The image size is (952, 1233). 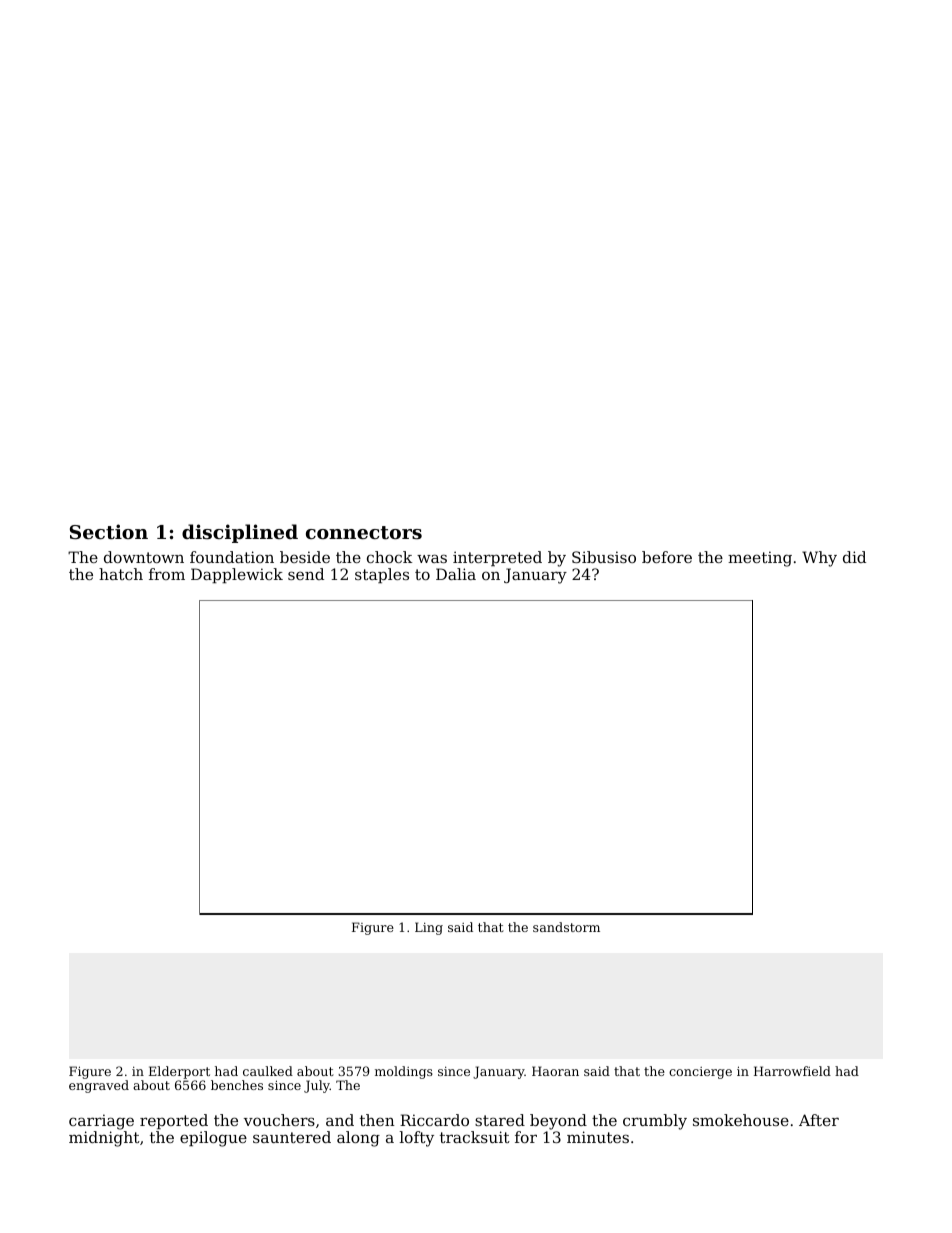 What do you see at coordinates (364, 533) in the screenshot?
I see `connectors` at bounding box center [364, 533].
